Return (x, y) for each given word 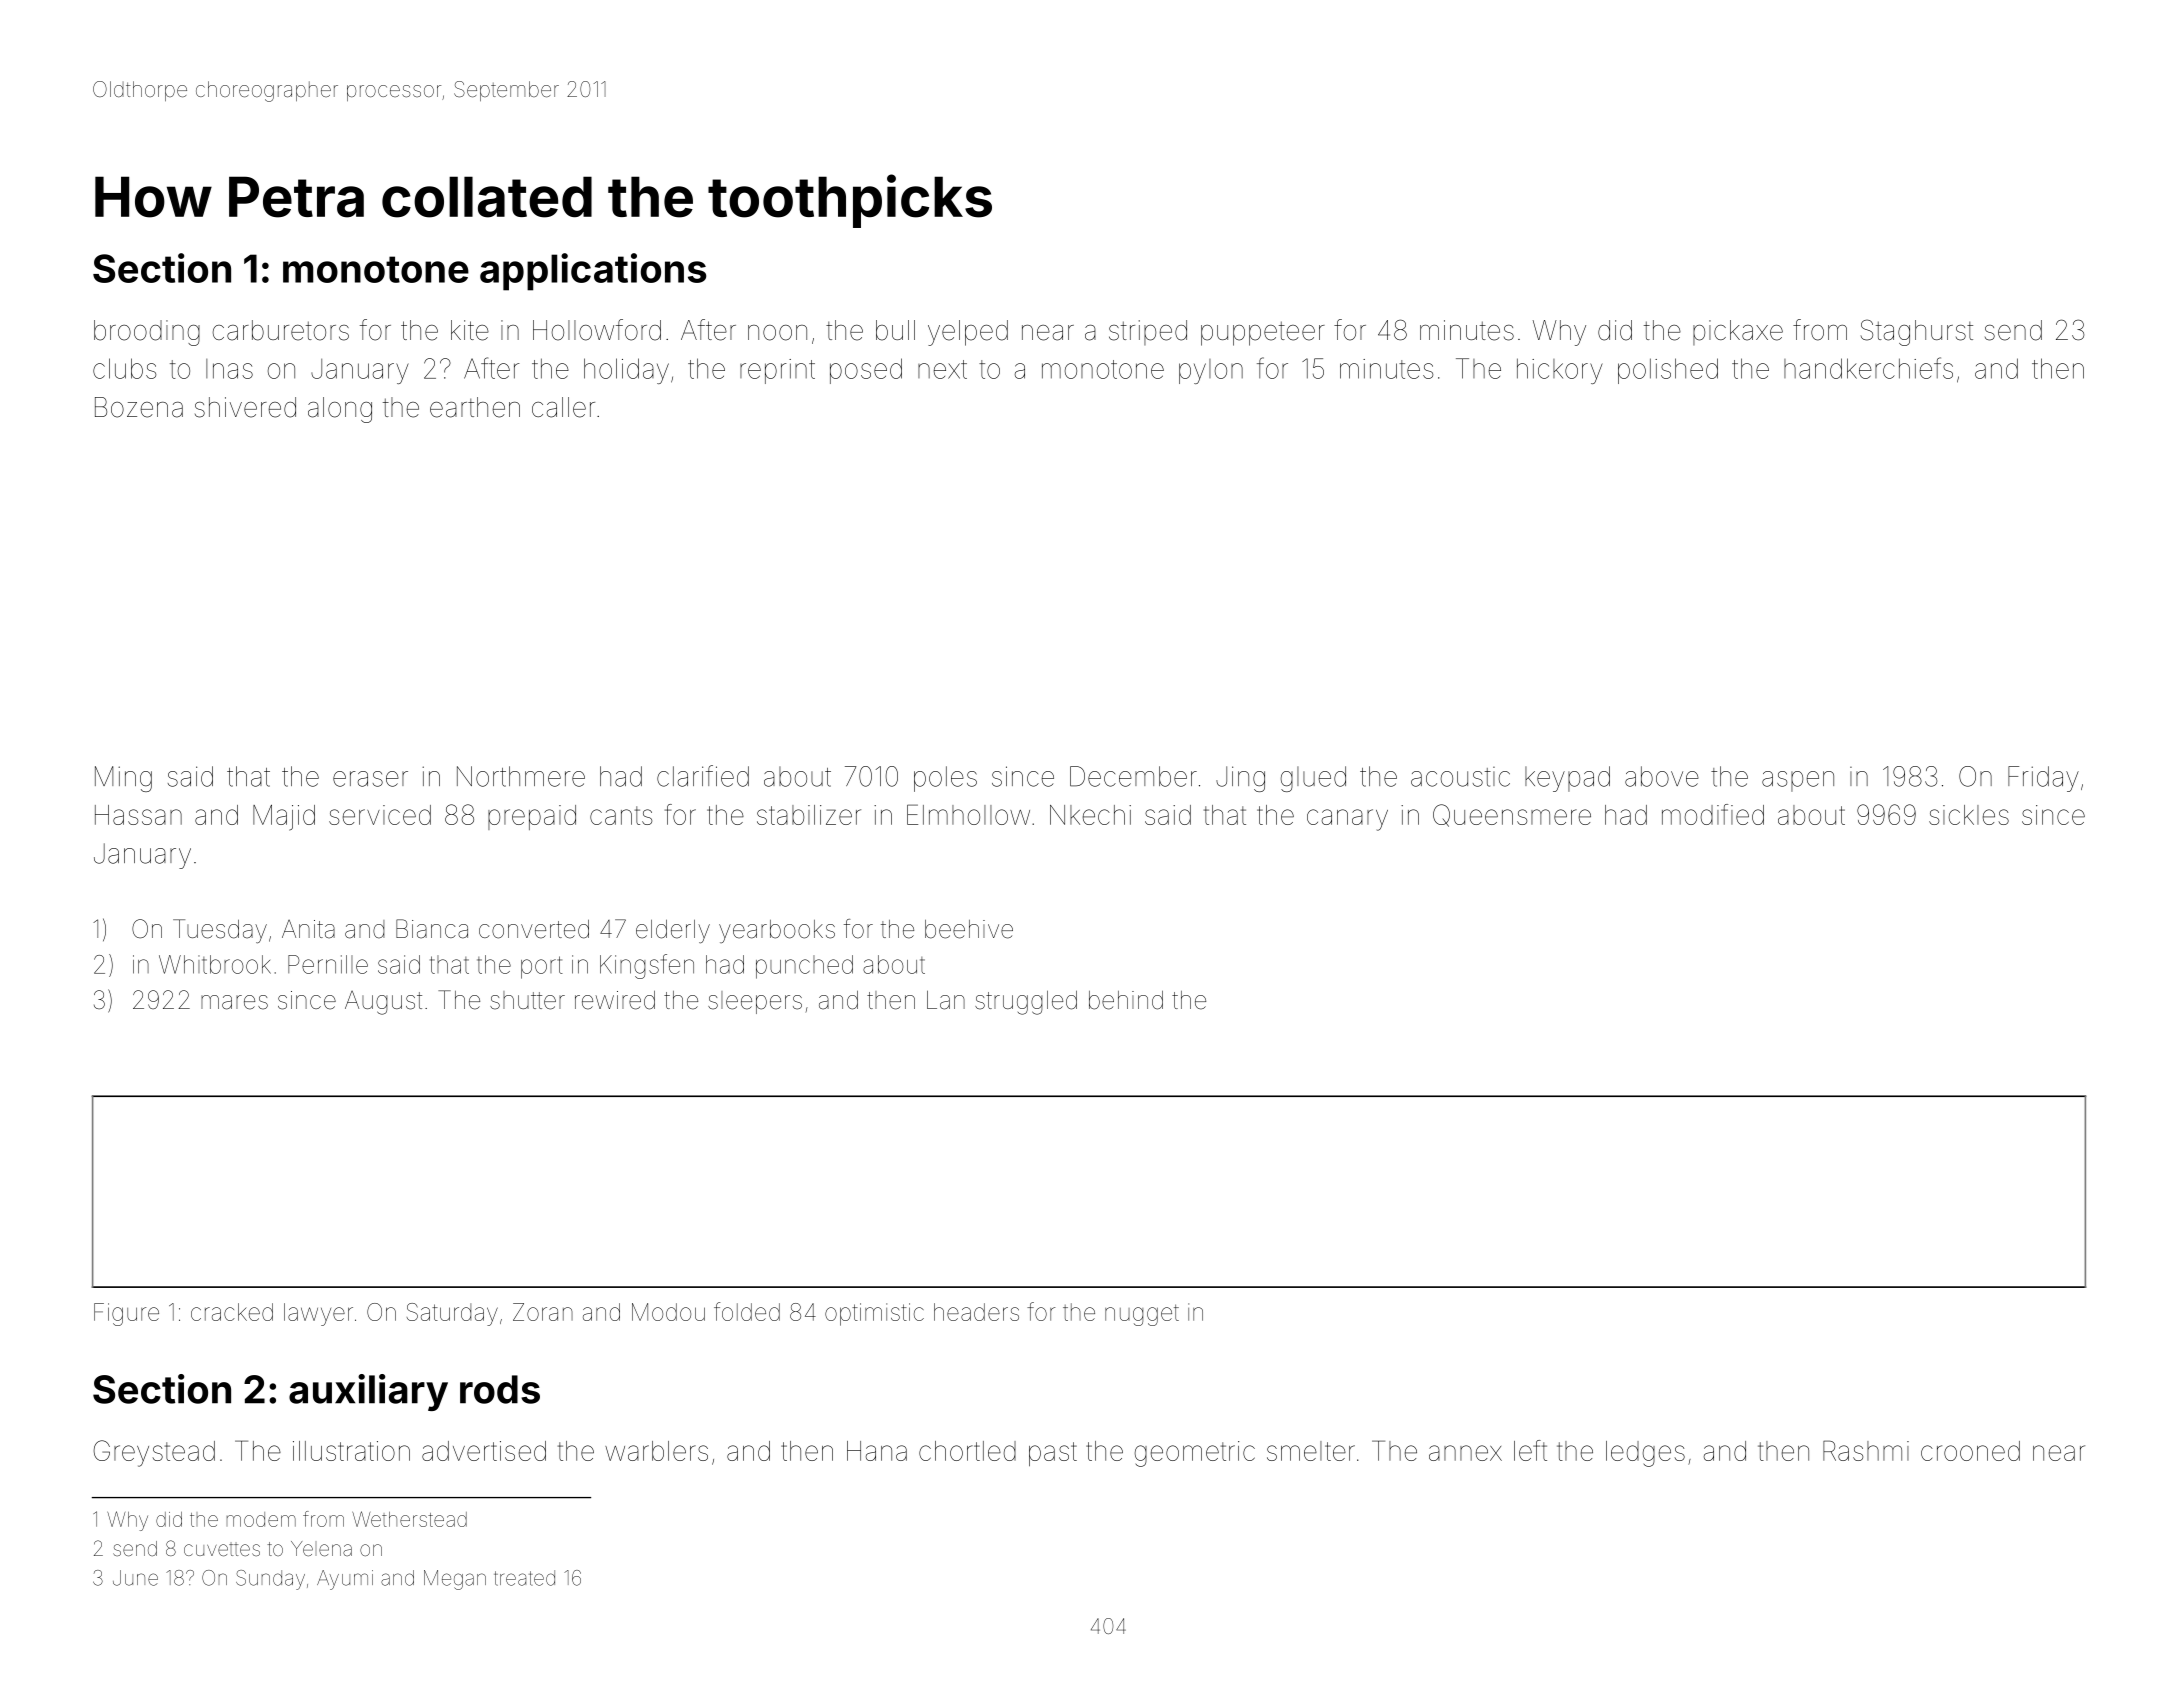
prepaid (532, 817)
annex (1465, 1453)
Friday (2043, 779)
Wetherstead (409, 1519)
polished (1668, 371)
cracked (232, 1312)
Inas (229, 369)
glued (1313, 779)
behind (1126, 1000)
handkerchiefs (1868, 368)
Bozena (139, 407)
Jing (1240, 779)
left (1530, 1450)
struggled (1026, 1003)
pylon (1211, 371)
